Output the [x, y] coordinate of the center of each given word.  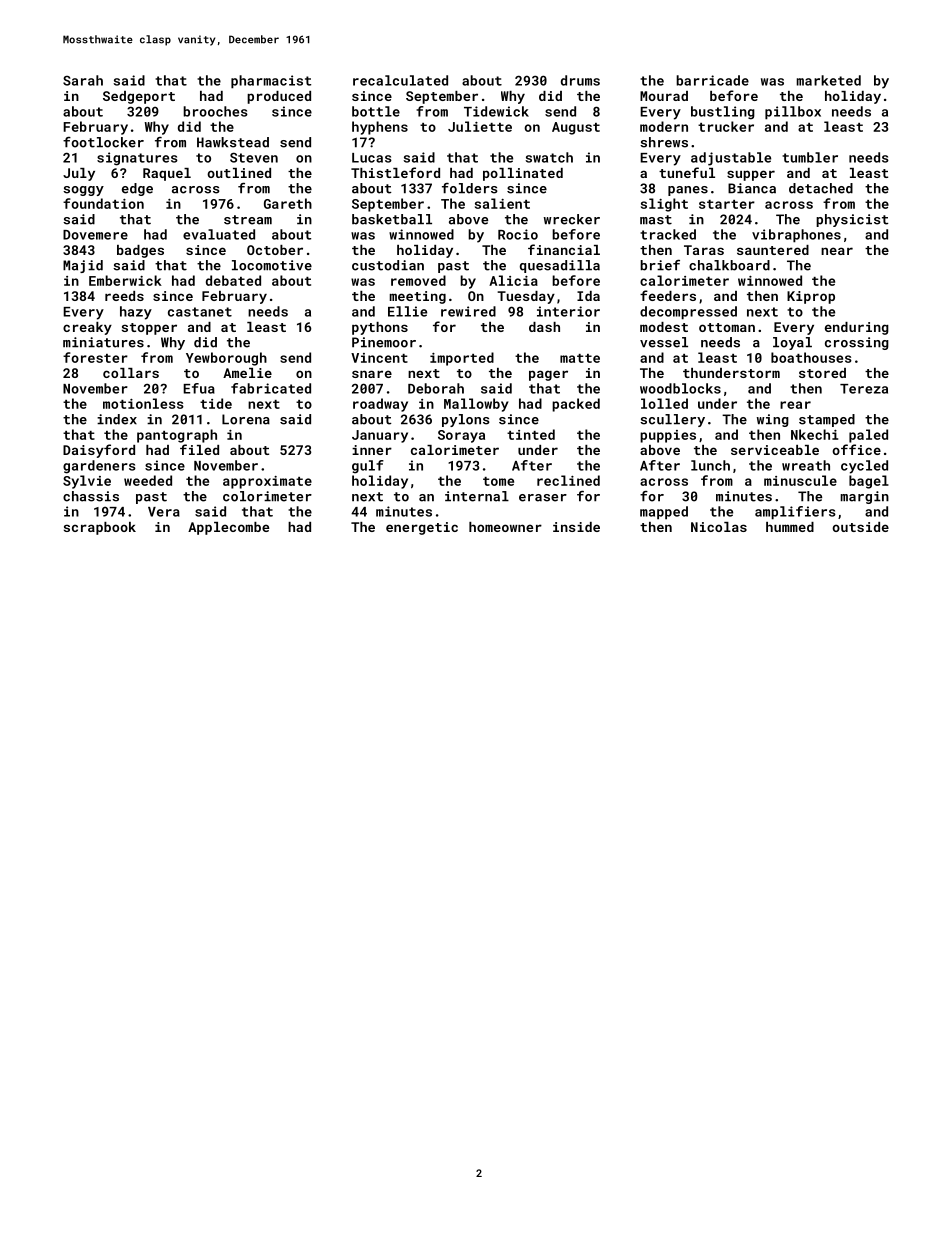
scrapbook [100, 528]
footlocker [103, 142]
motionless [143, 403]
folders [470, 188]
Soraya [461, 436]
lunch [710, 465]
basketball [392, 219]
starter [727, 204]
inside [576, 527]
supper [751, 175]
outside [860, 527]
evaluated [219, 234]
